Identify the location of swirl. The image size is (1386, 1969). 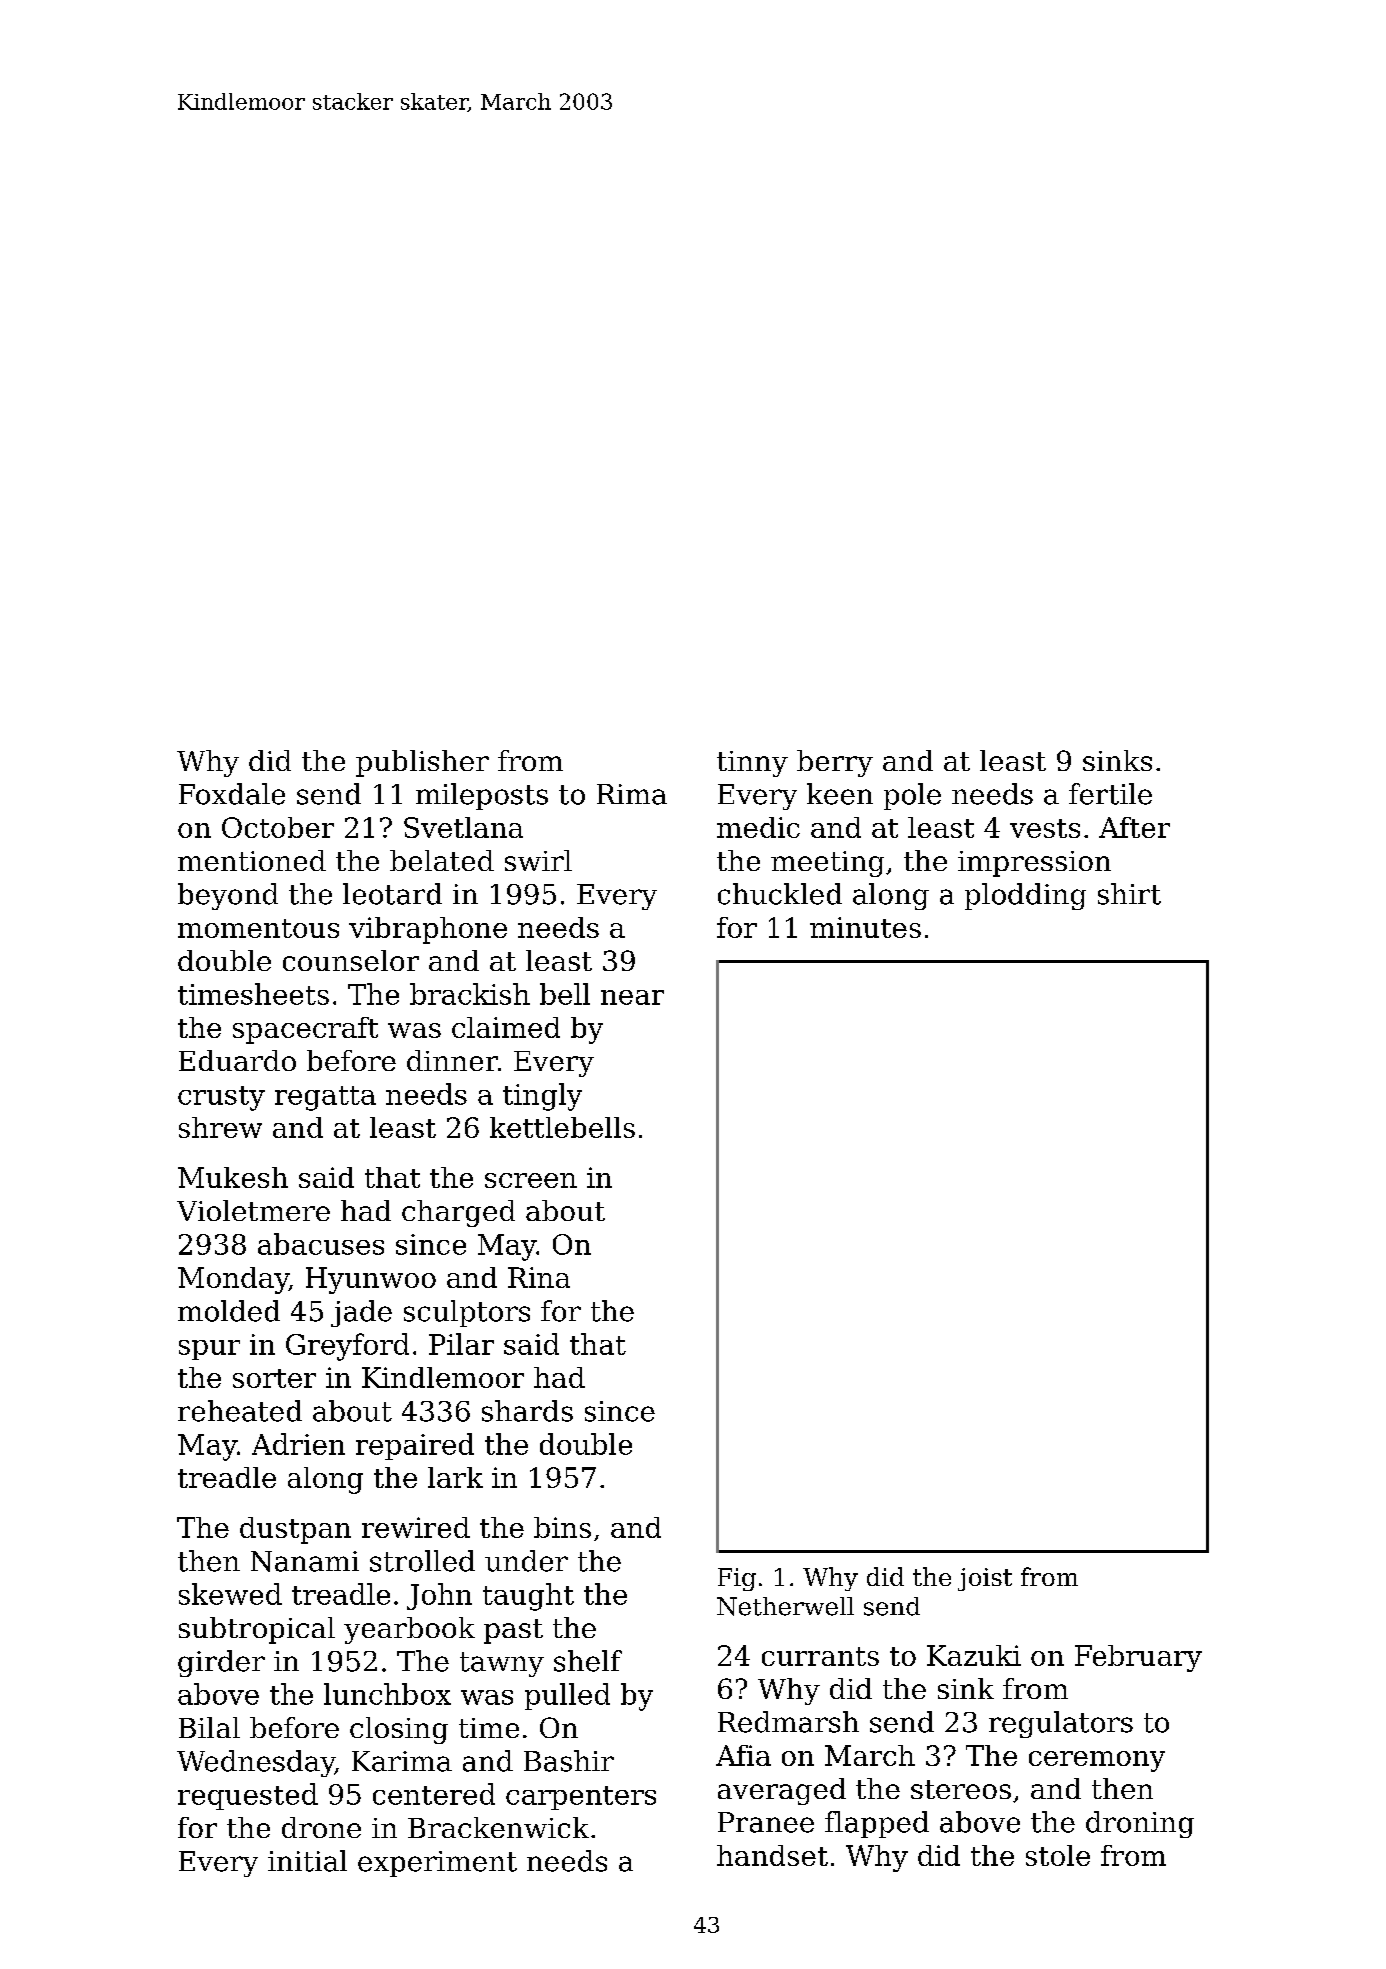
(538, 860).
